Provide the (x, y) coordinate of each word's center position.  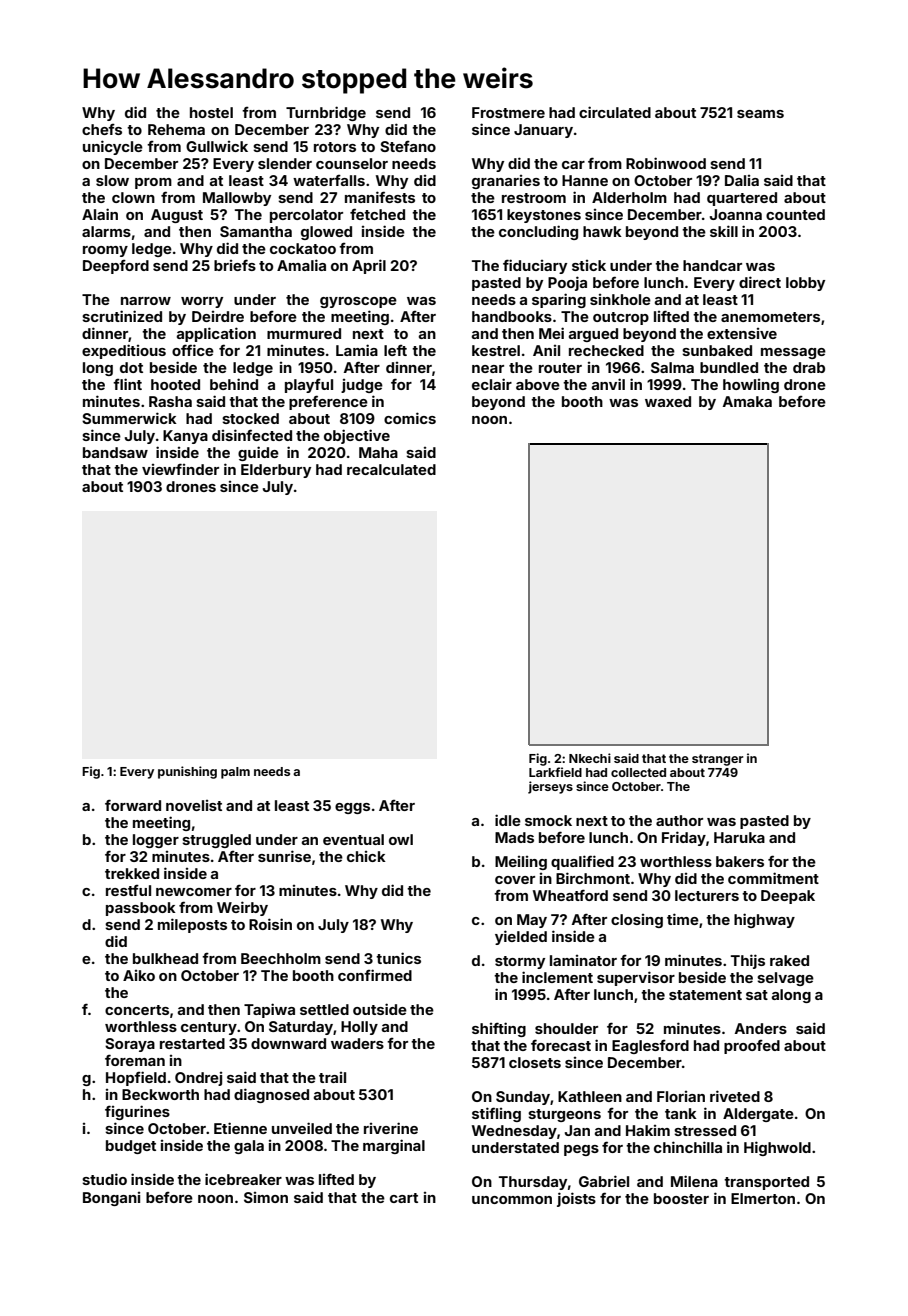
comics (410, 418)
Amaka (747, 401)
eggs (352, 808)
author (679, 820)
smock (548, 820)
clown (133, 197)
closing (637, 921)
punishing (187, 772)
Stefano (408, 146)
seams (760, 114)
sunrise (284, 856)
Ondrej (198, 1079)
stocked (250, 418)
